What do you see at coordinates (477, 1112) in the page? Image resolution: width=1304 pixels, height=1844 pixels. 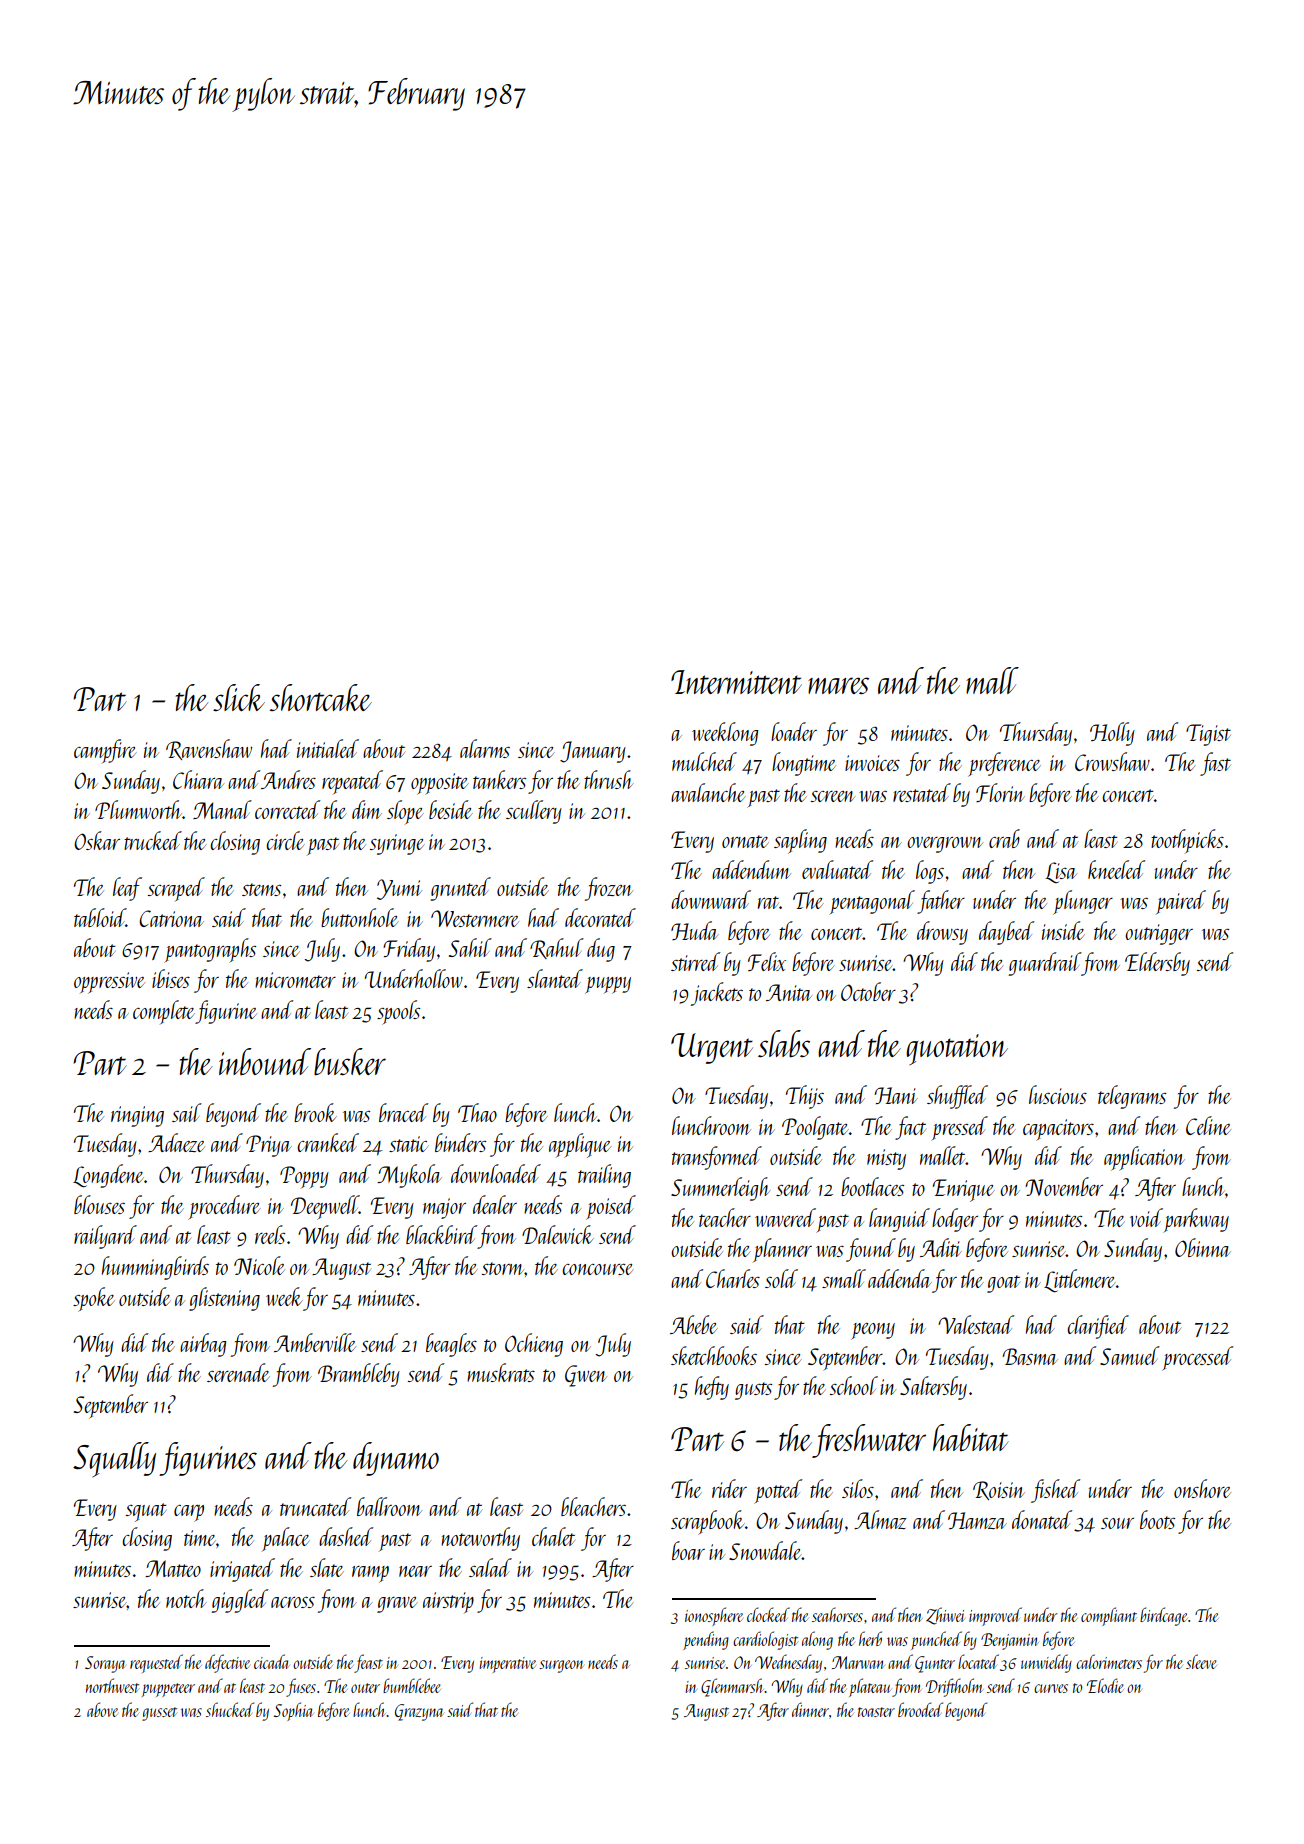 I see `Thao` at bounding box center [477, 1112].
